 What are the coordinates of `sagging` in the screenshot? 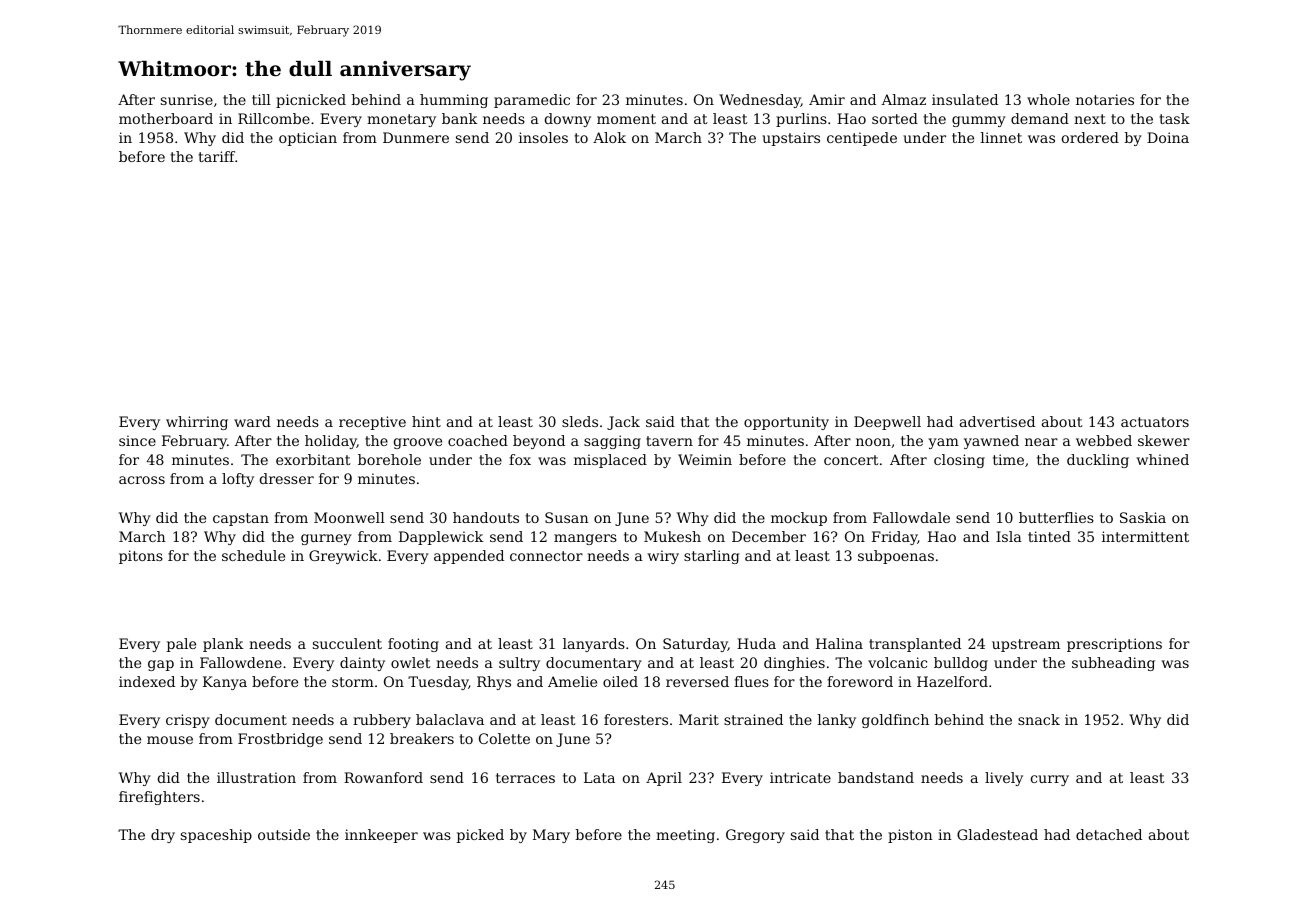 It's located at (612, 442).
